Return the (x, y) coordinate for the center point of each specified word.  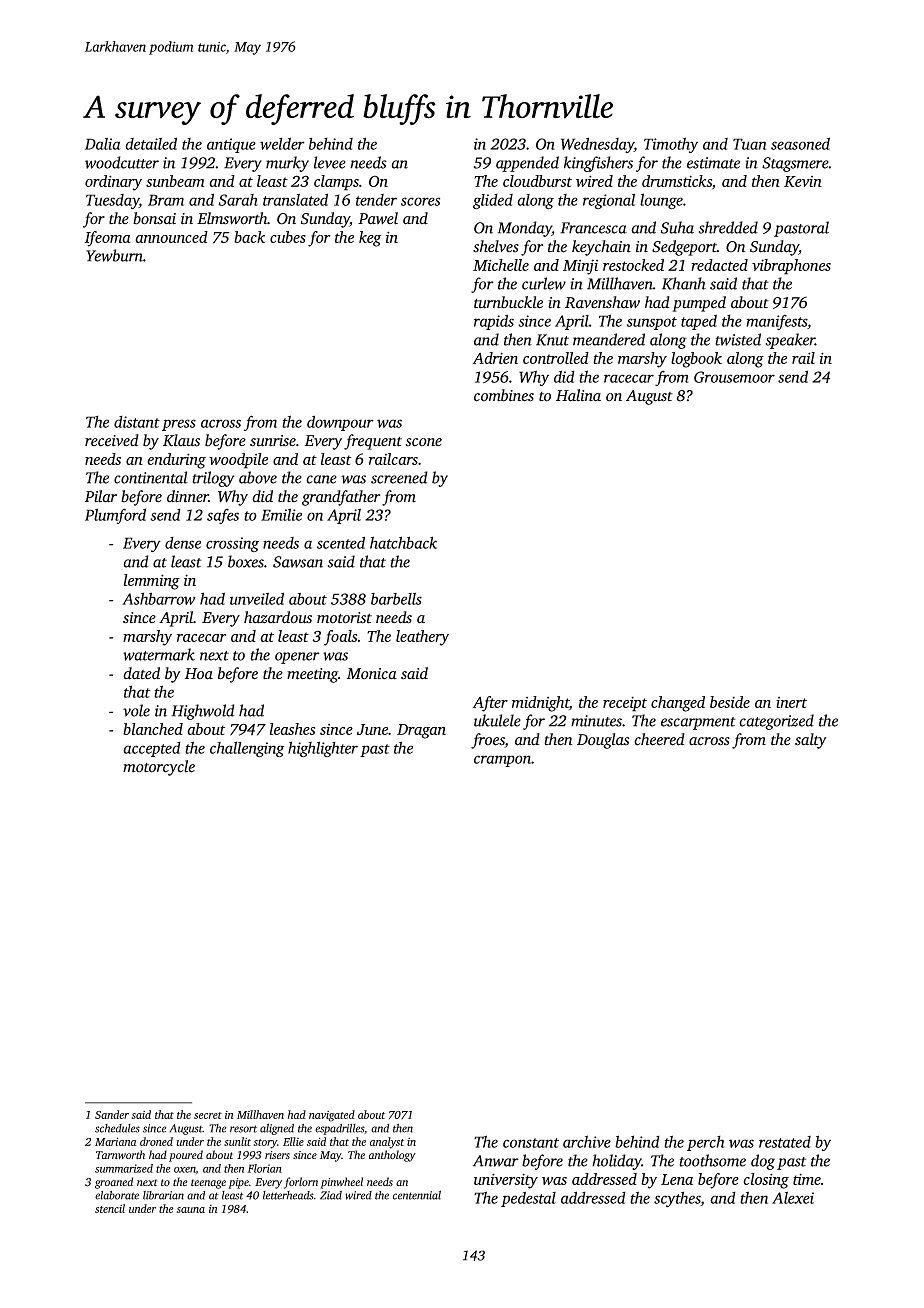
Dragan (421, 731)
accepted (152, 749)
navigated (332, 1116)
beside (730, 702)
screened (399, 477)
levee (330, 162)
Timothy (671, 145)
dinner (188, 496)
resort (243, 1129)
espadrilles (339, 1129)
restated (785, 1142)
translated (295, 199)
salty (811, 741)
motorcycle (159, 768)
